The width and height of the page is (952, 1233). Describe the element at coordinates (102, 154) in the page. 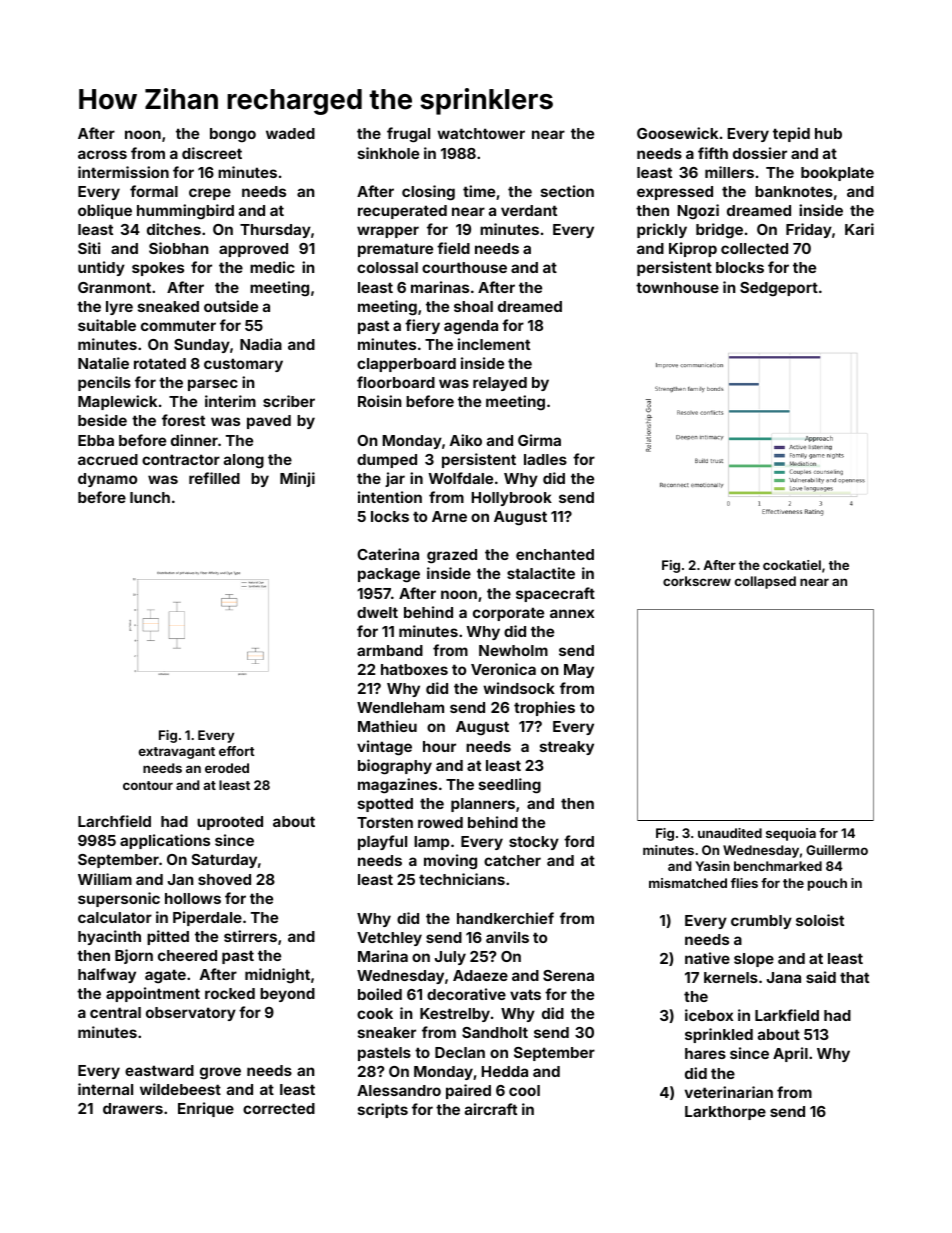

I see `across` at that location.
